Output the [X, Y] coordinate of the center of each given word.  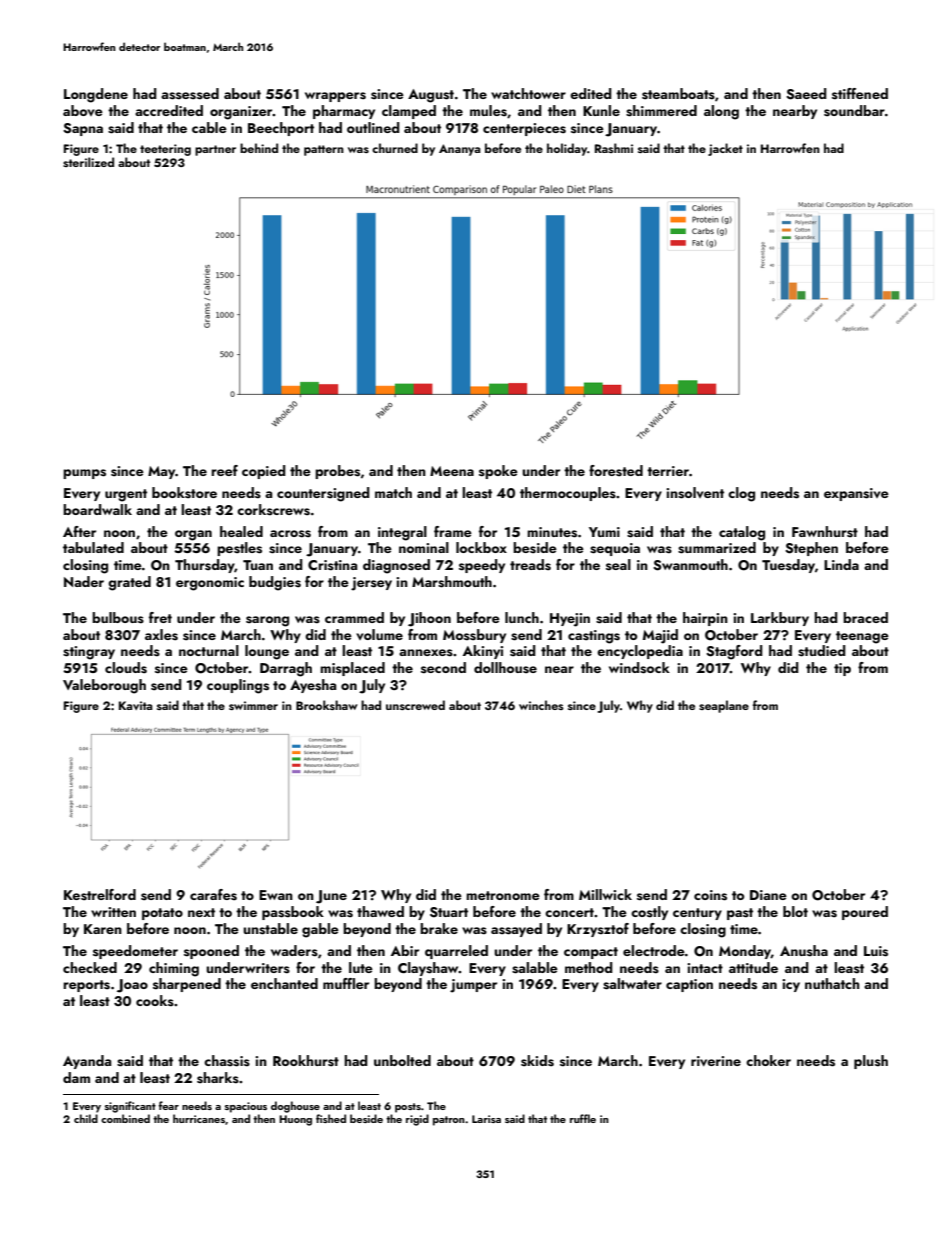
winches [541, 705]
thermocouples [568, 494]
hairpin [705, 619]
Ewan [276, 895]
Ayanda [87, 1062]
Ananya [460, 150]
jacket [725, 149]
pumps [84, 474]
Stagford [734, 652]
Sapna [83, 129]
